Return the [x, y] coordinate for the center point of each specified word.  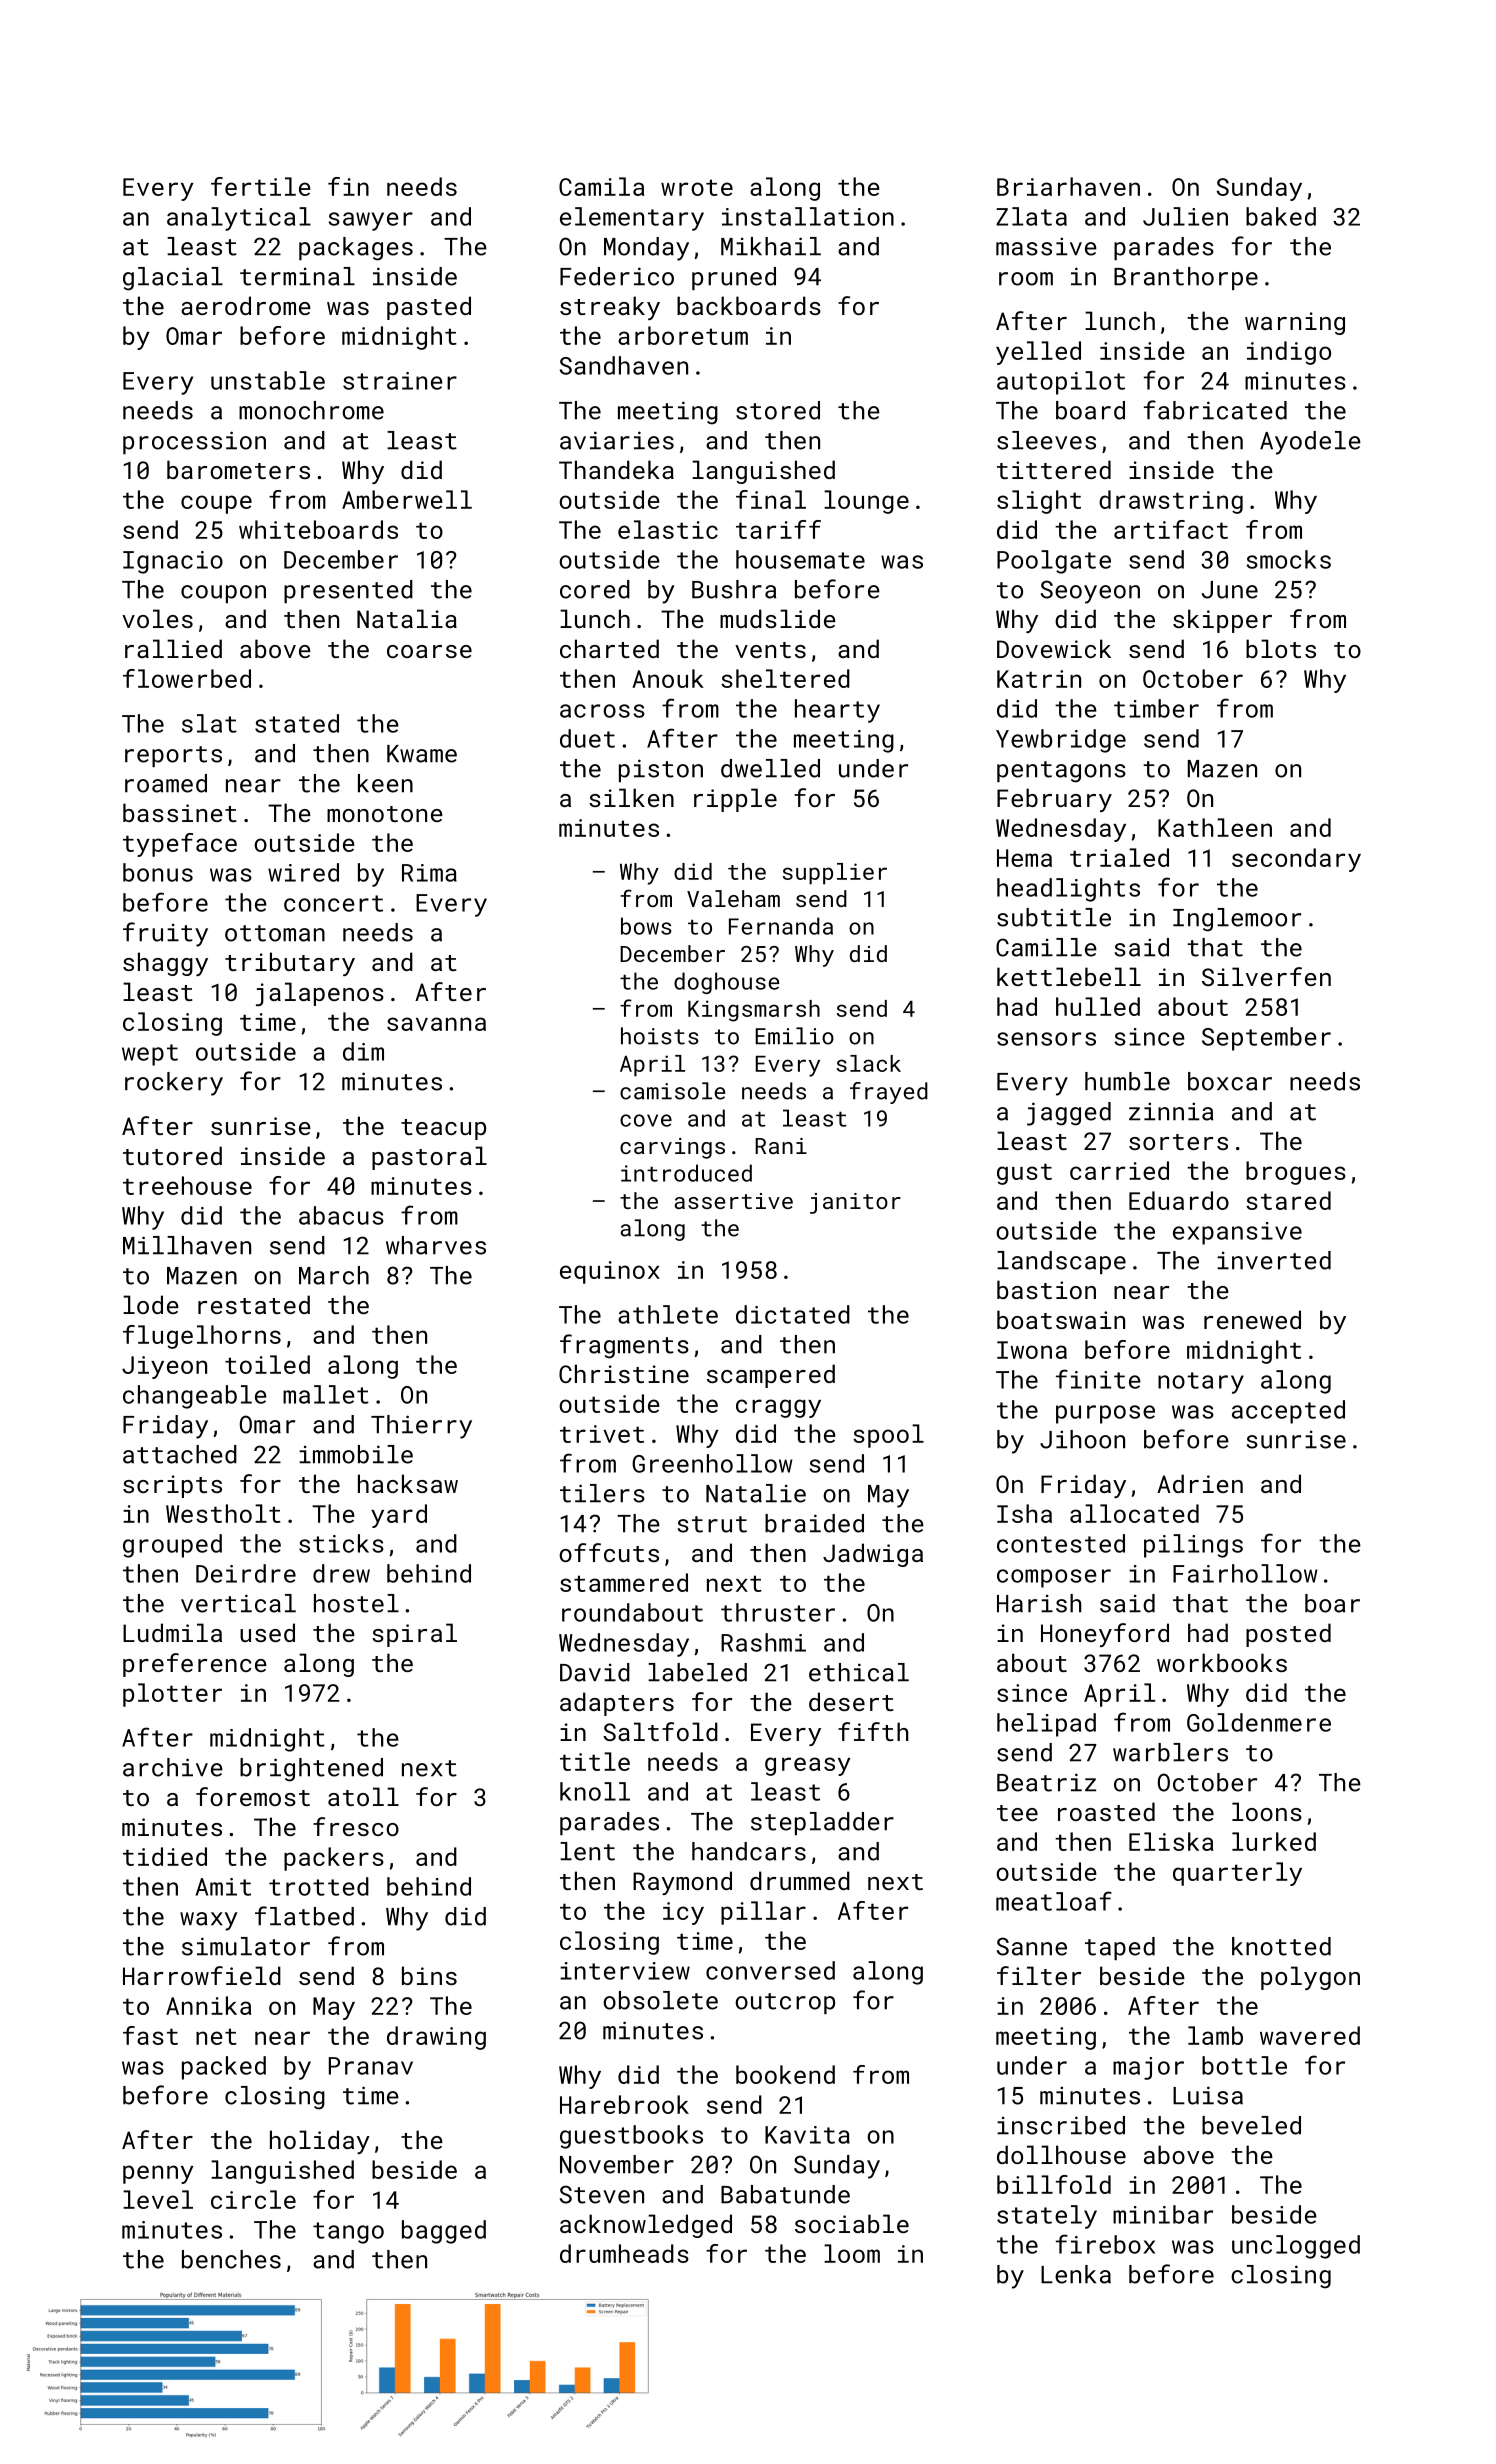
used [267, 1632]
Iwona [1032, 1350]
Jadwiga [873, 1555]
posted [1288, 1635]
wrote [697, 187]
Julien [1185, 216]
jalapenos [320, 994]
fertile [261, 186]
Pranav [371, 2066]
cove [646, 1120]
